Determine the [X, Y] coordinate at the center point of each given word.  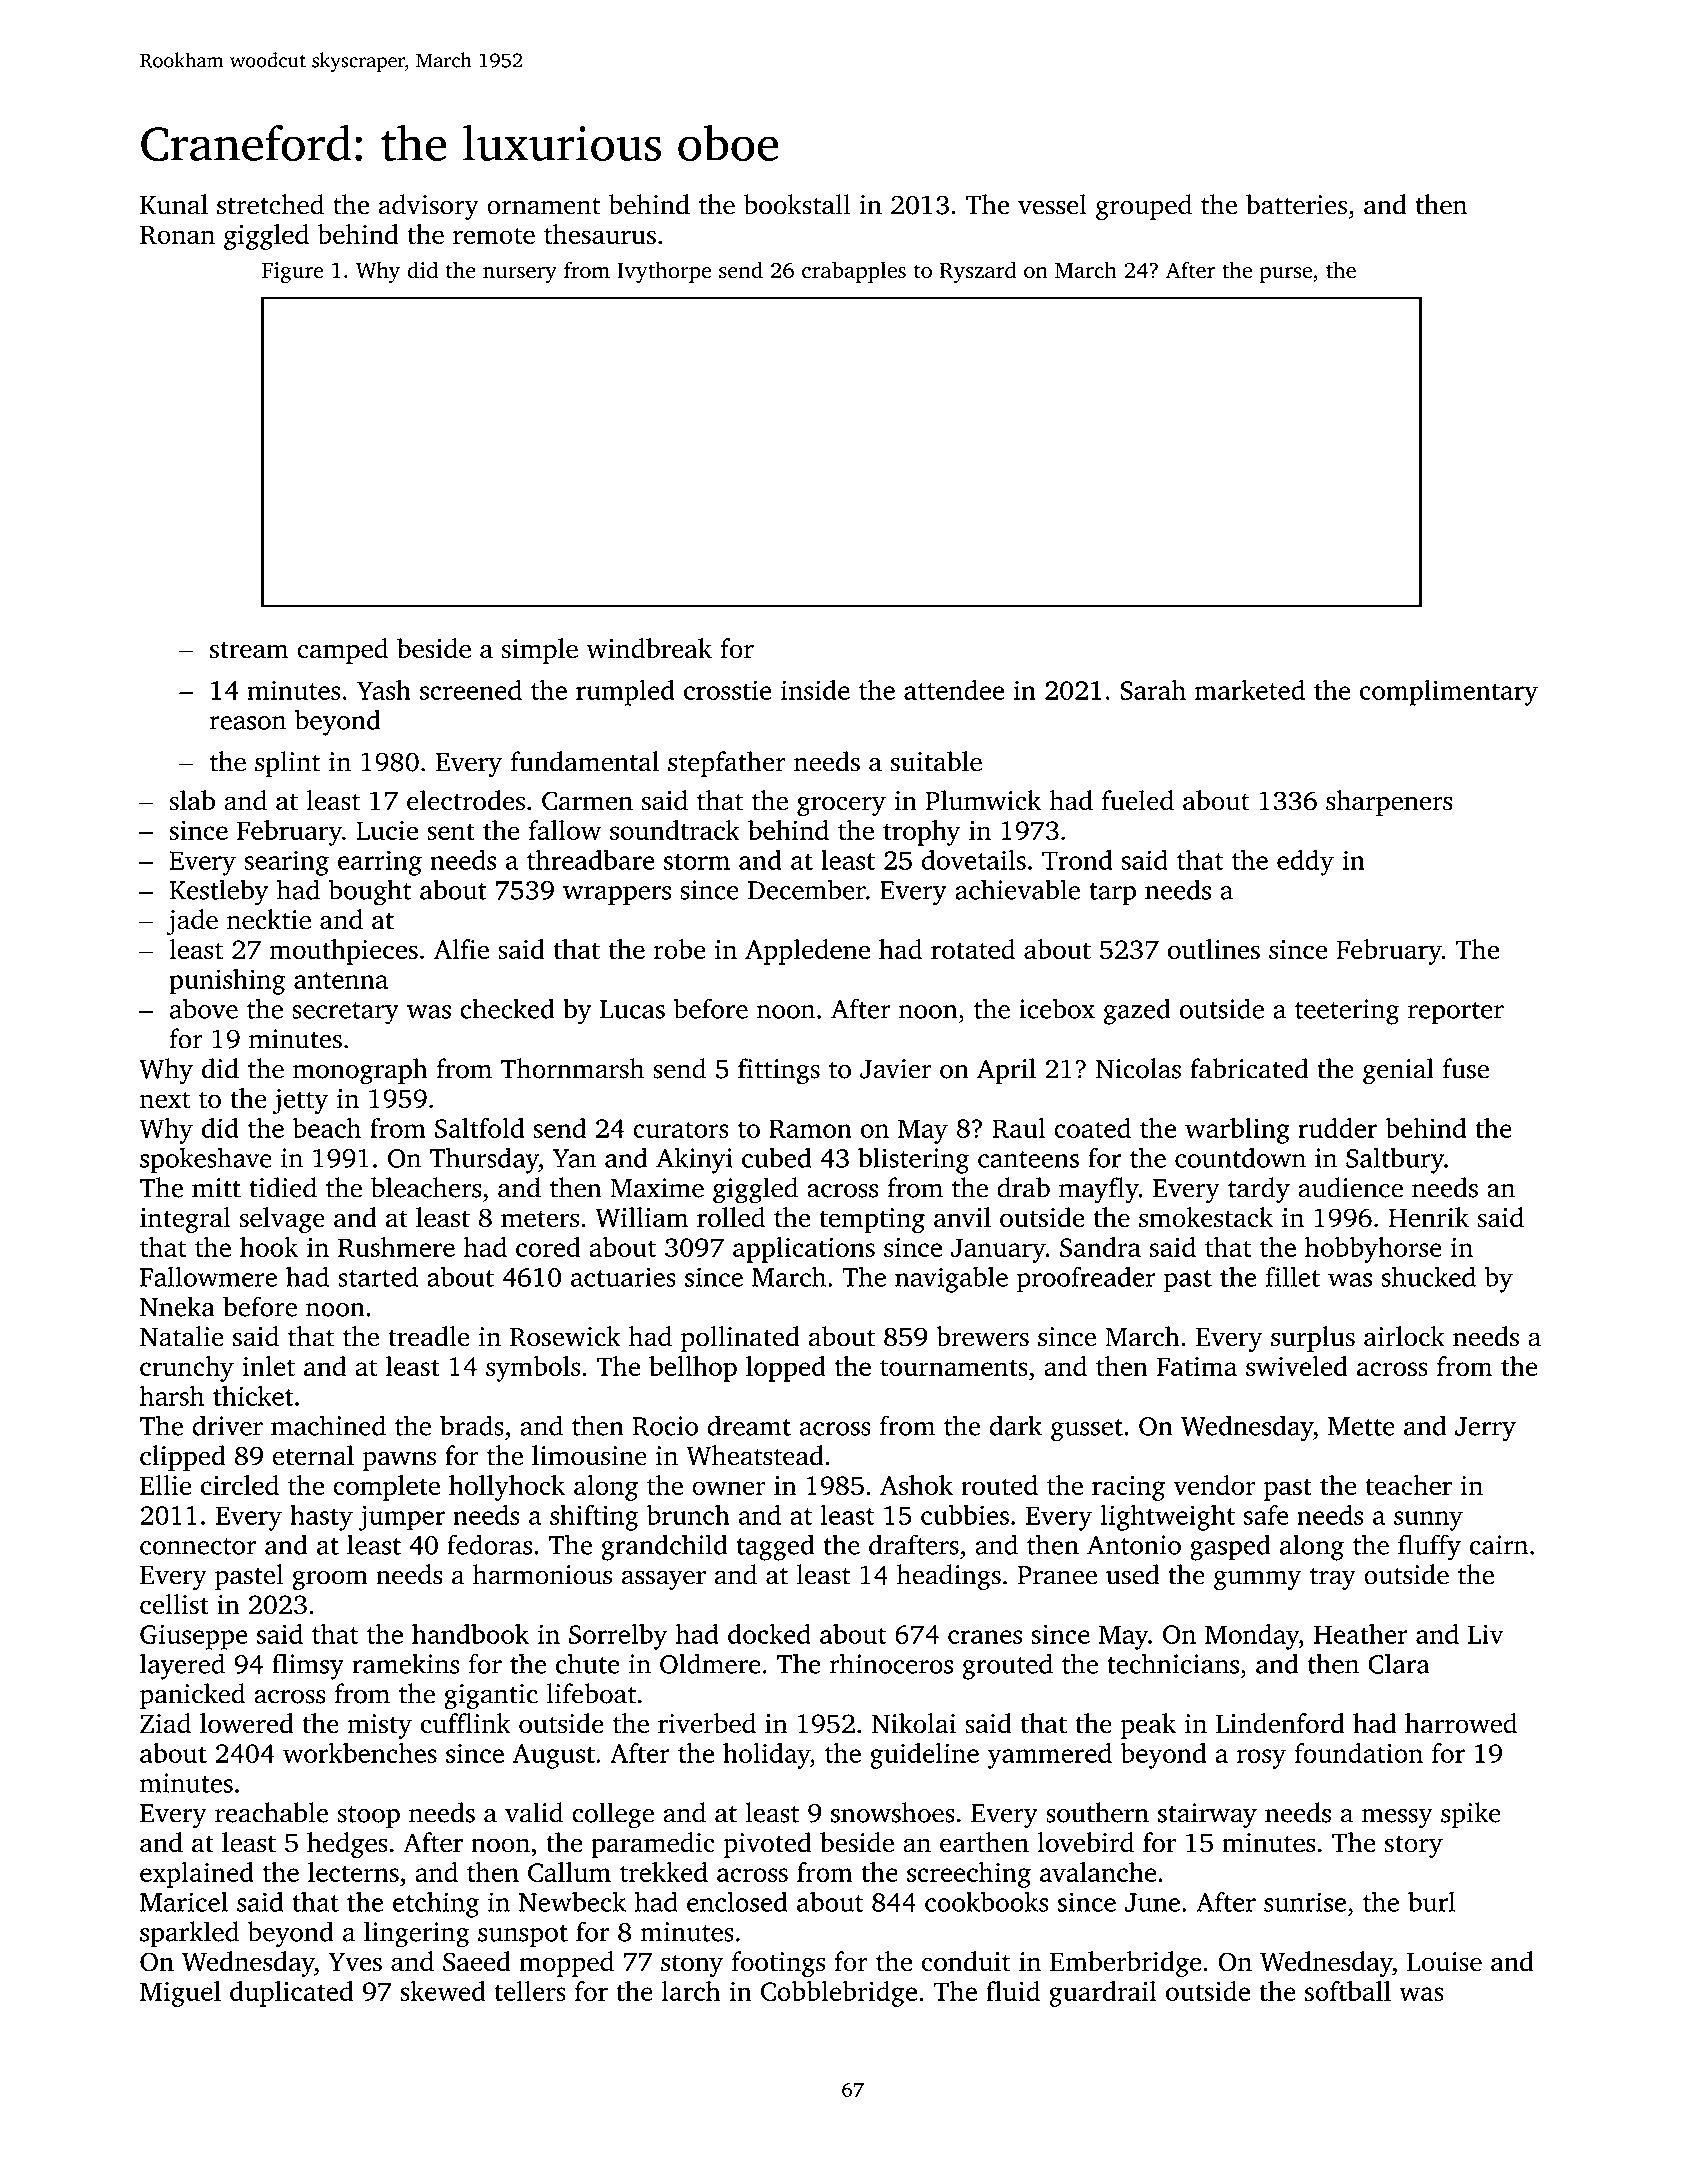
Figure [293, 272]
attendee [954, 690]
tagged [776, 1547]
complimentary [1449, 693]
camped [342, 651]
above [204, 1008]
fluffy [1429, 1547]
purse [1286, 275]
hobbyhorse [1373, 1250]
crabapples [854, 272]
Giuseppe [194, 1637]
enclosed [737, 1901]
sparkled [189, 1934]
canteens [1028, 1159]
